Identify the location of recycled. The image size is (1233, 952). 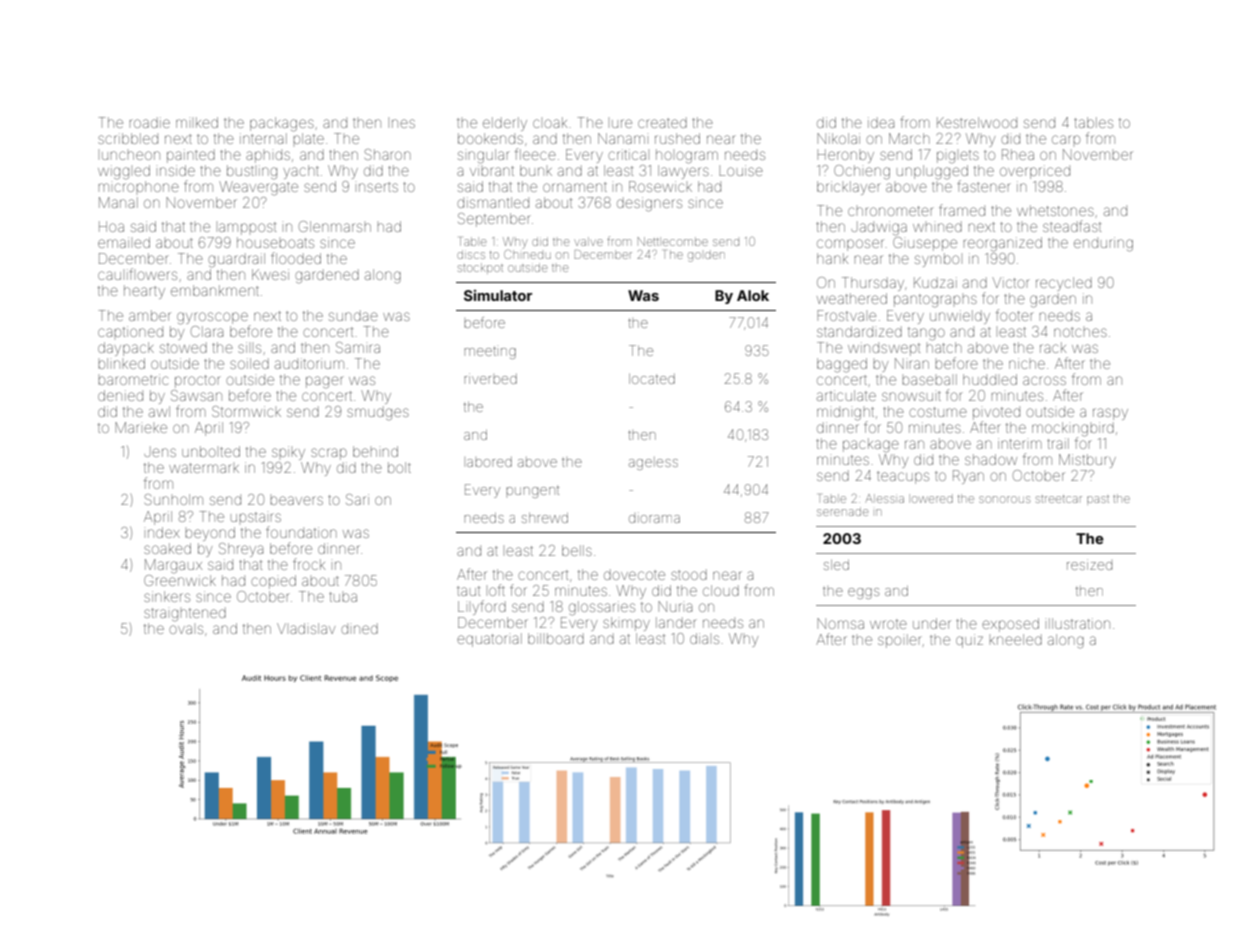
(1064, 284).
